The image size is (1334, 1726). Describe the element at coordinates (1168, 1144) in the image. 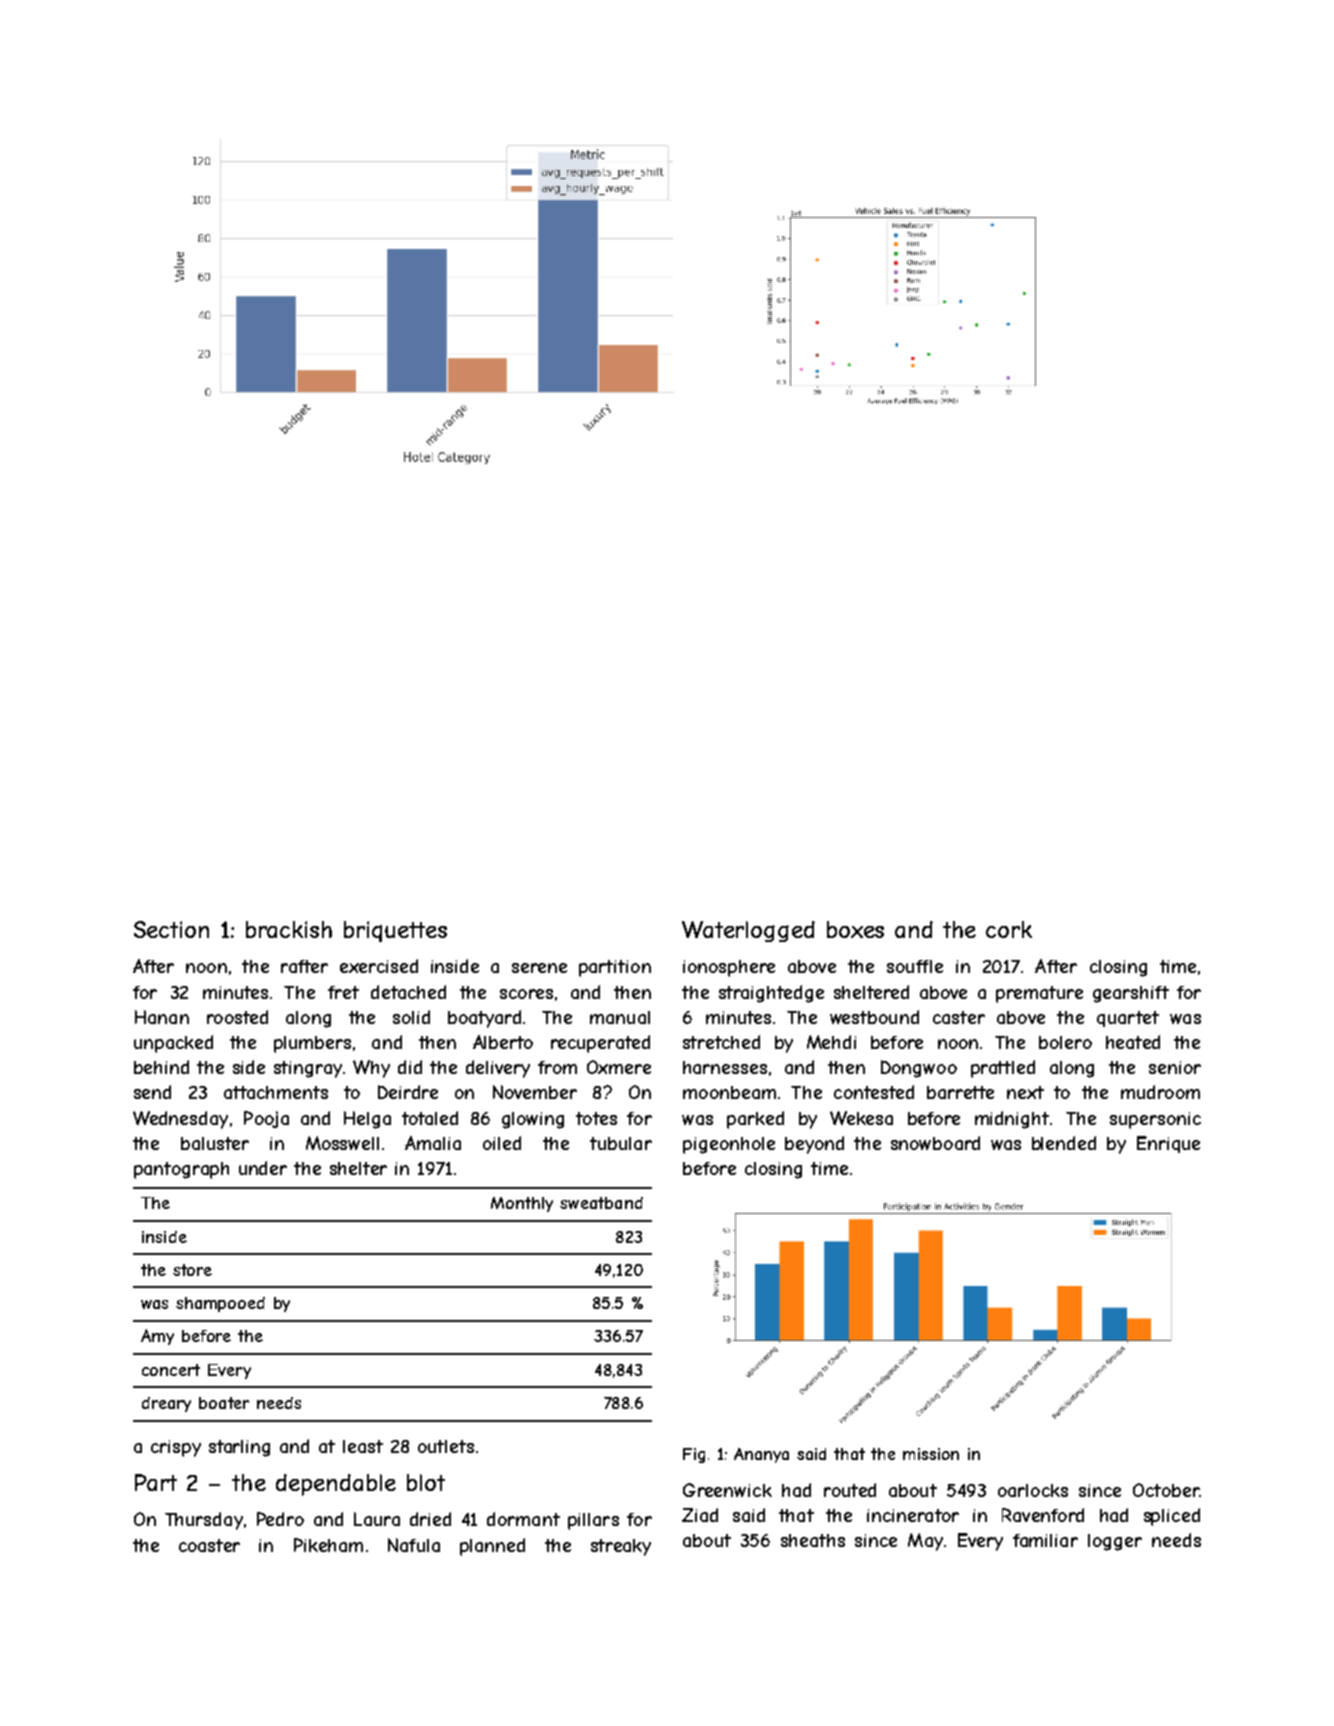

I see `Enrique` at that location.
